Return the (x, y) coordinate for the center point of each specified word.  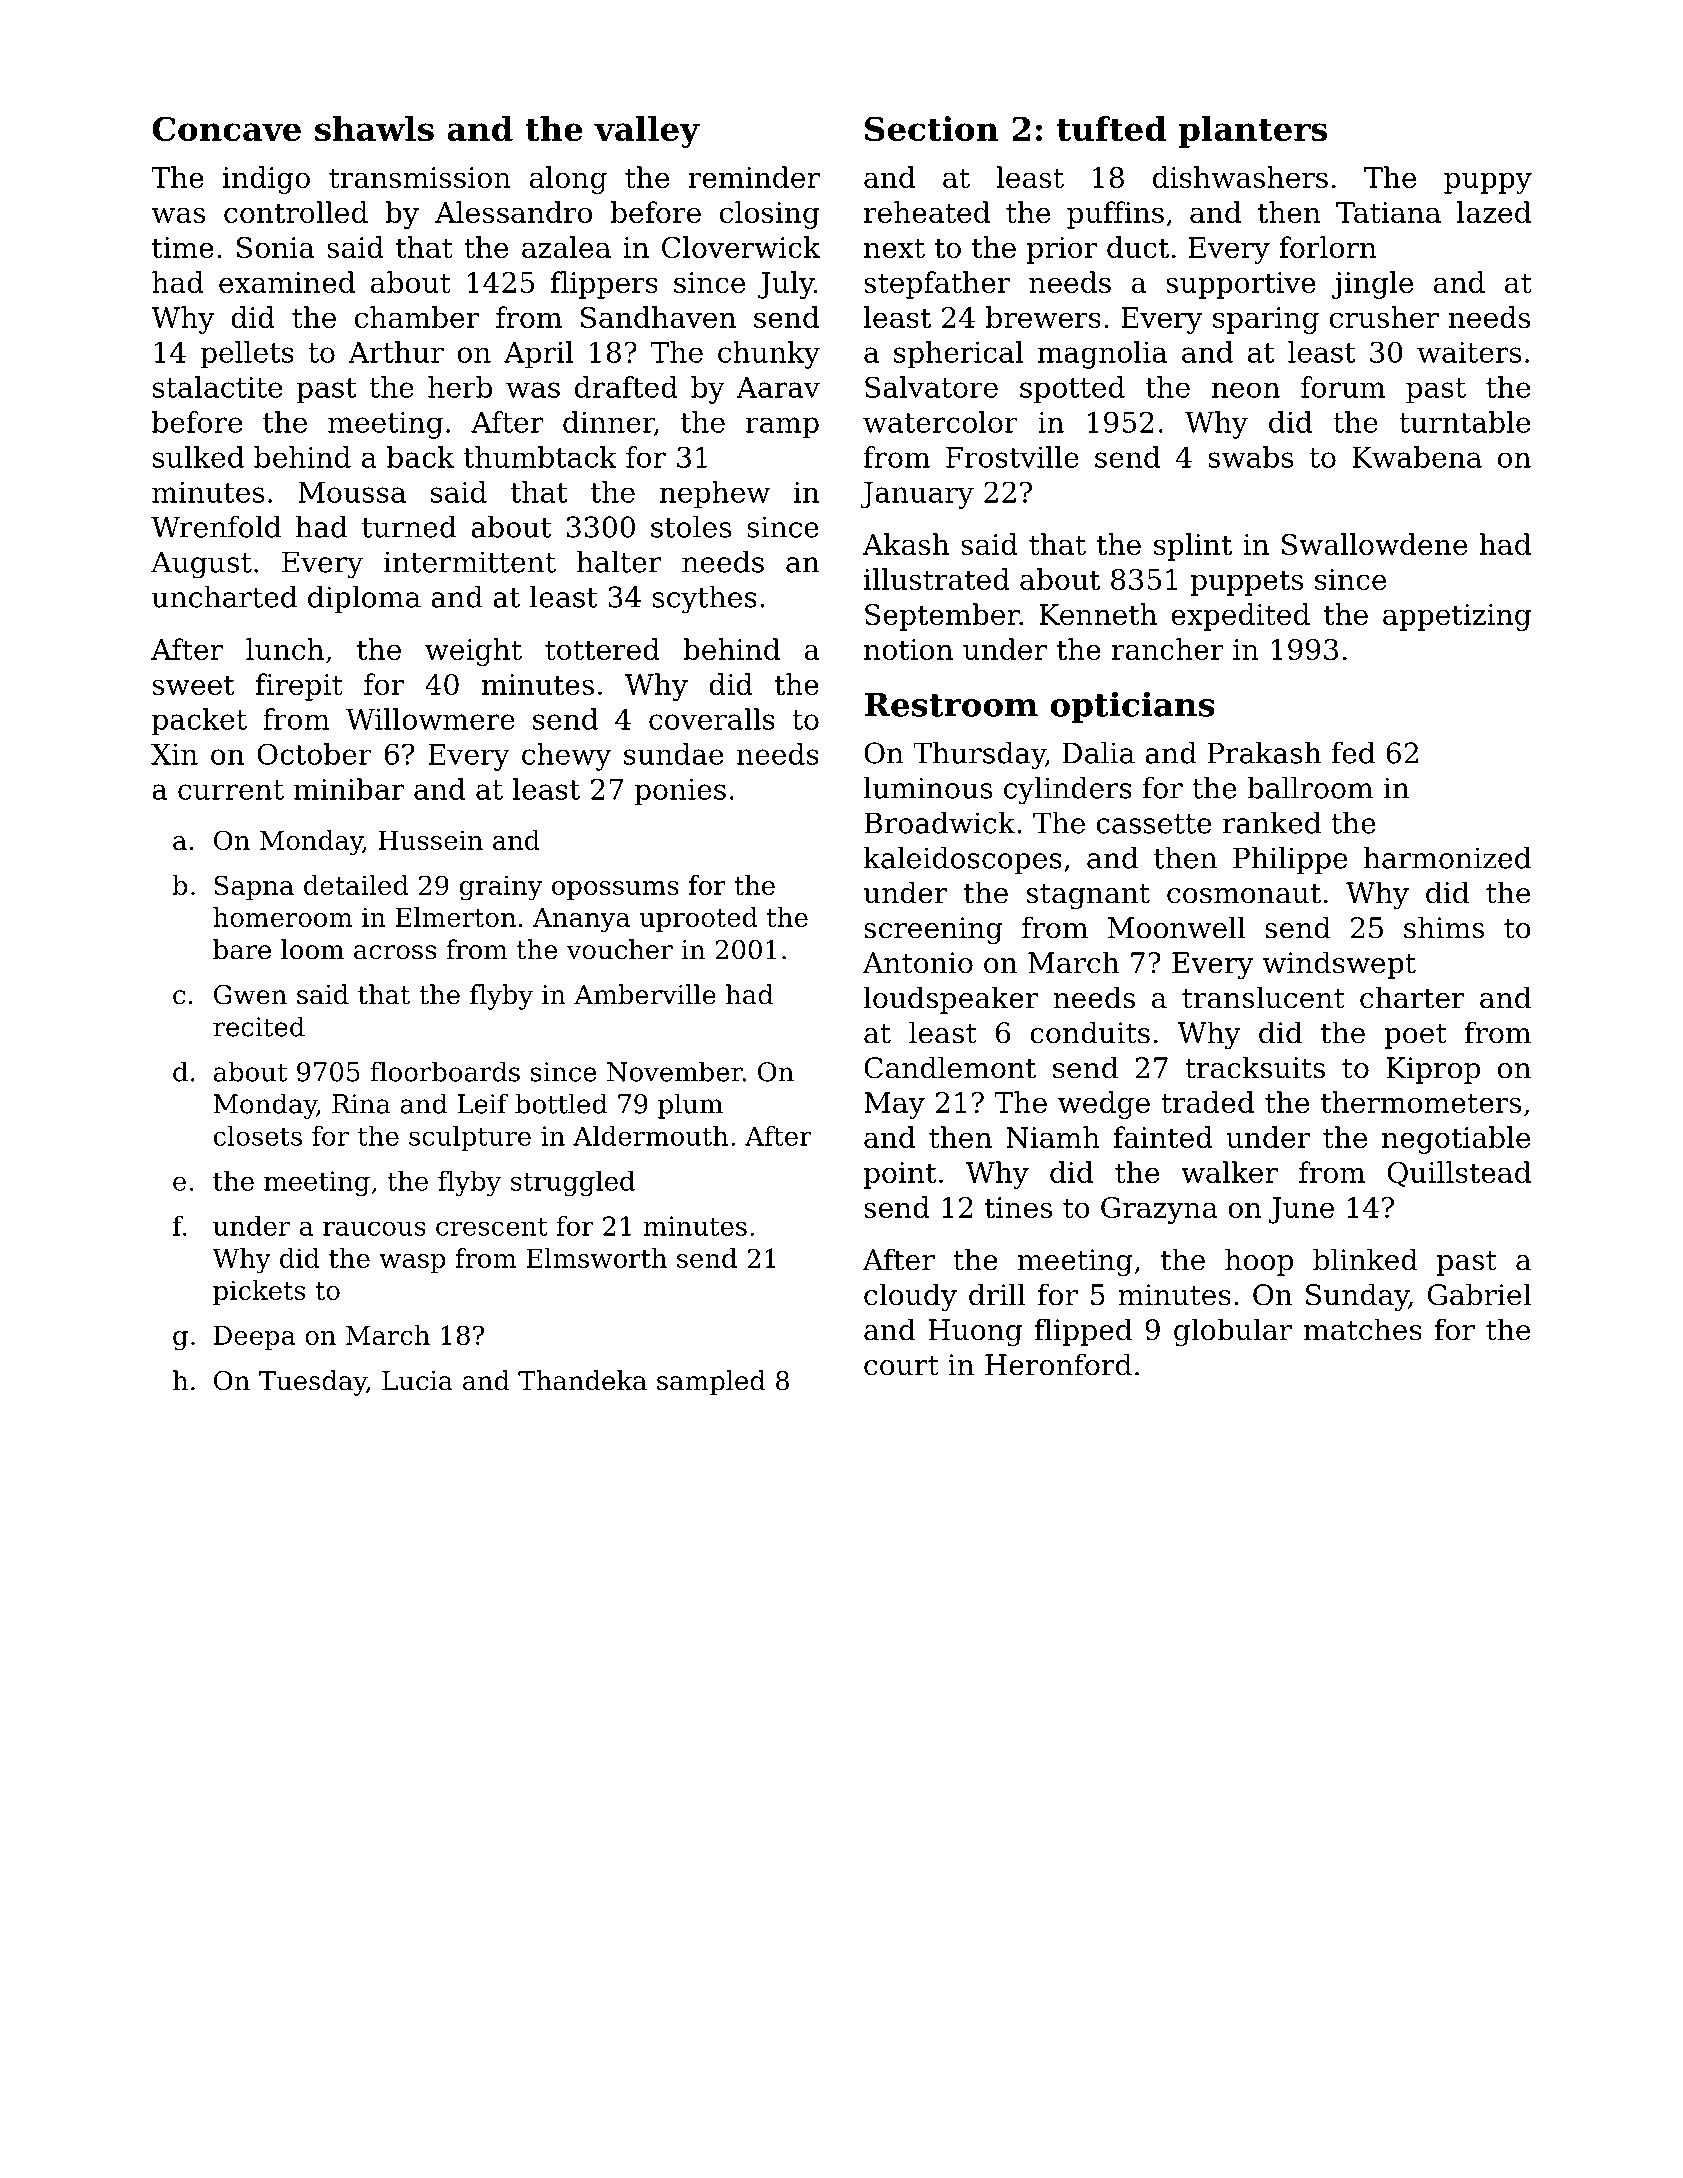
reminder (754, 177)
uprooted (699, 919)
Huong (975, 1332)
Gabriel (1479, 1294)
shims (1444, 927)
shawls (374, 128)
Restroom (951, 704)
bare (242, 949)
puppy (1488, 183)
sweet (193, 685)
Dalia (1098, 753)
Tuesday (313, 1383)
